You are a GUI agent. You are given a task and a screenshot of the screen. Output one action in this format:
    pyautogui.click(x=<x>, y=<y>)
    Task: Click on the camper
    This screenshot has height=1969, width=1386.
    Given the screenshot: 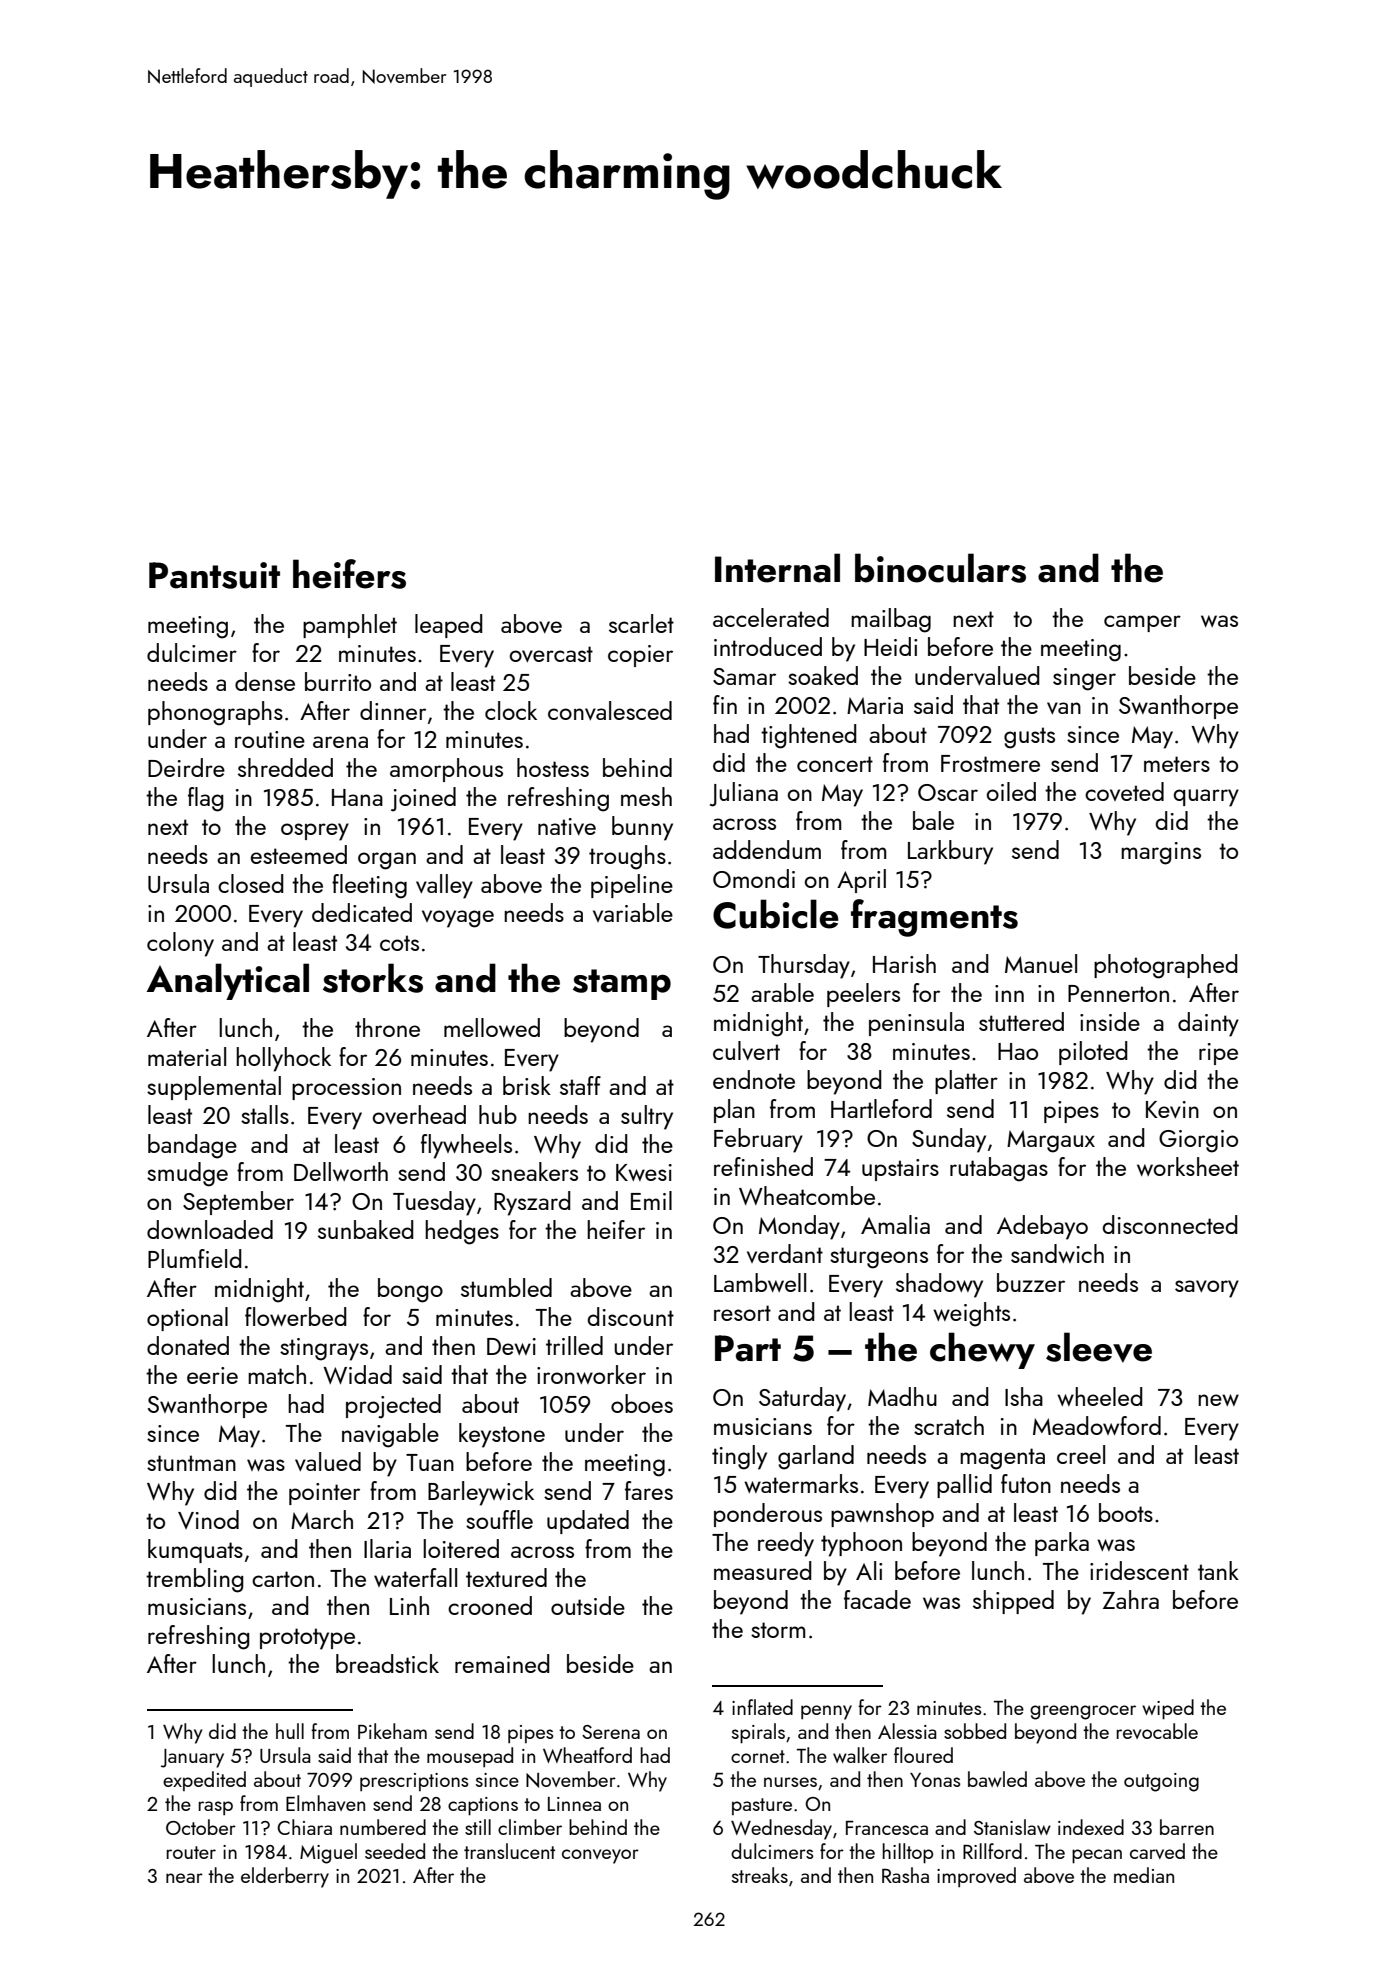 What is the action you would take?
    pyautogui.click(x=1142, y=623)
